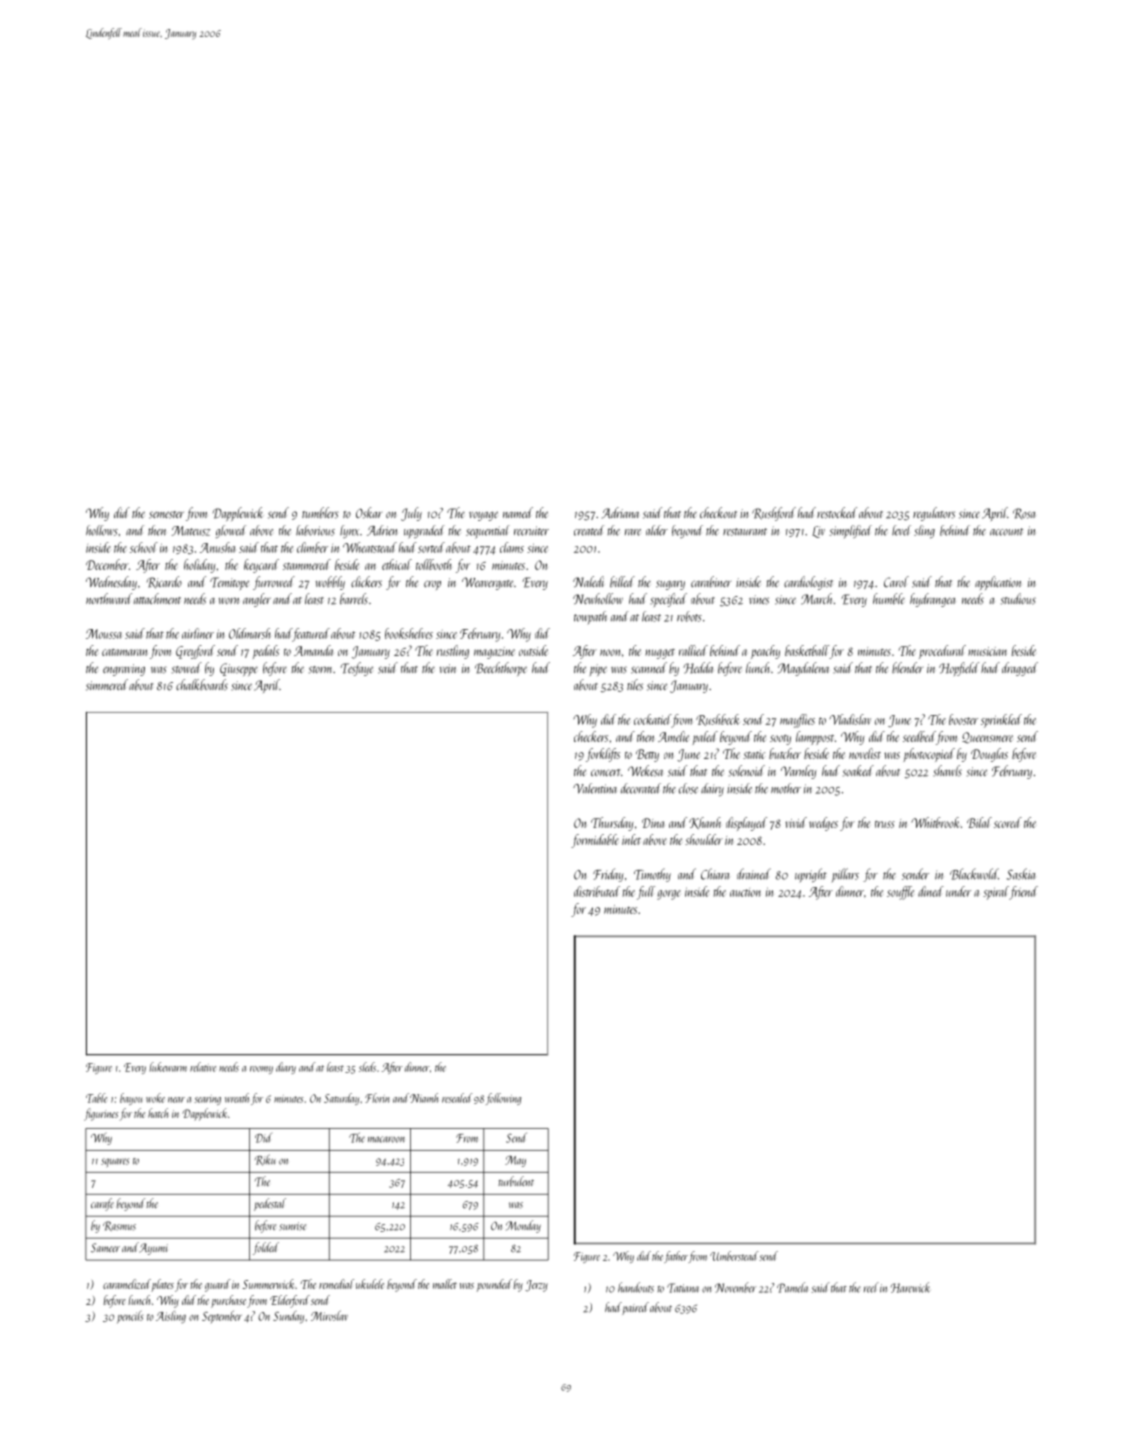 This document has height=1452, width=1122. I want to click on diary, so click(286, 1068).
